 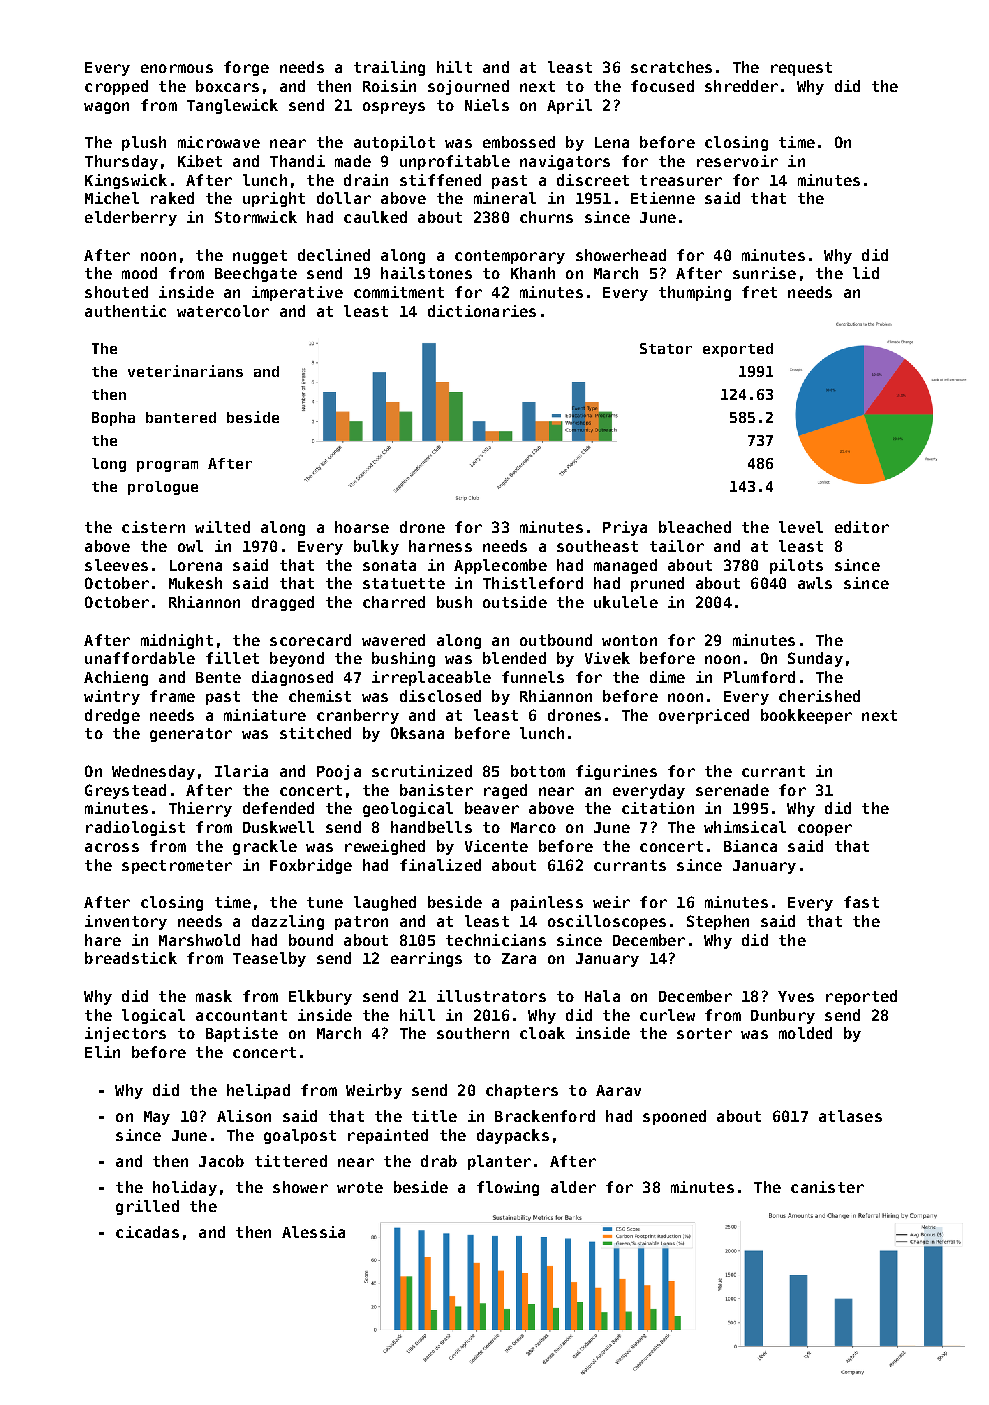 I want to click on reported, so click(x=861, y=997).
